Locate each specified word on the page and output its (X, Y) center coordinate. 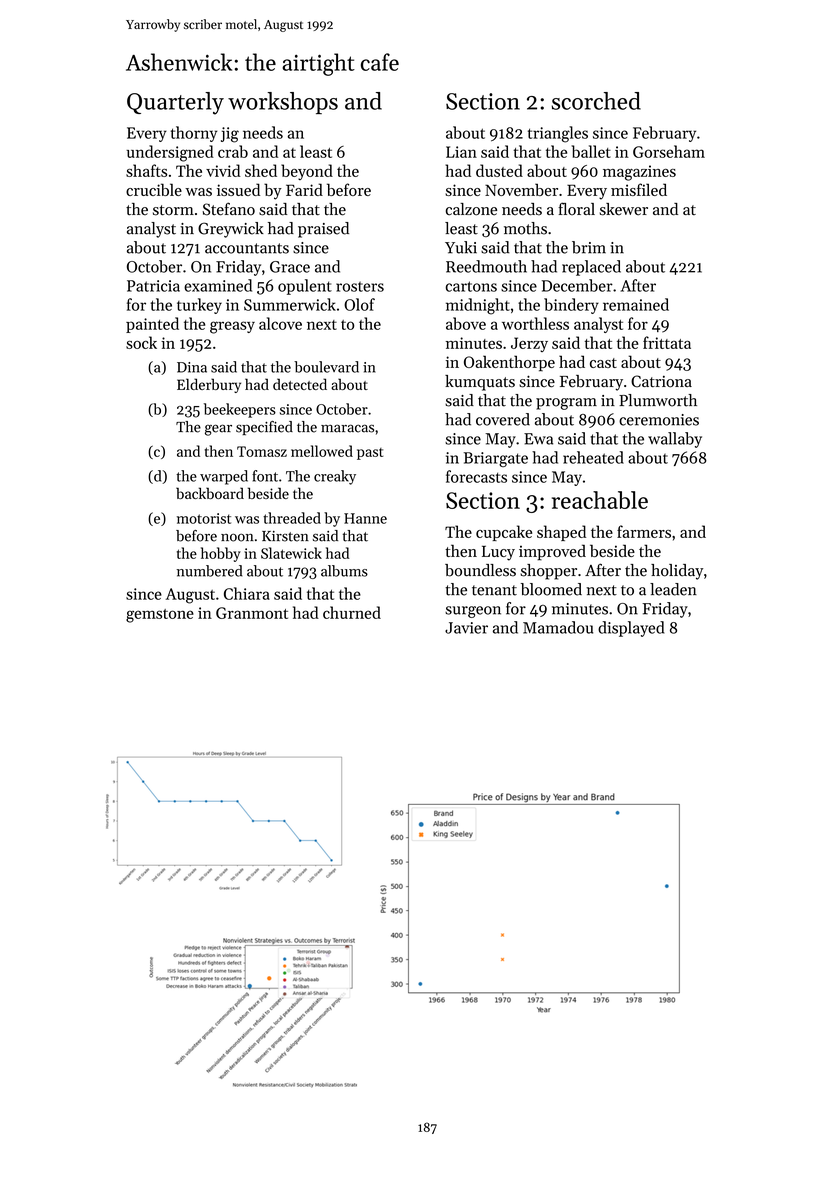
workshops (283, 103)
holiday (677, 572)
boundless (480, 570)
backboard (210, 493)
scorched (596, 101)
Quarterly (175, 103)
